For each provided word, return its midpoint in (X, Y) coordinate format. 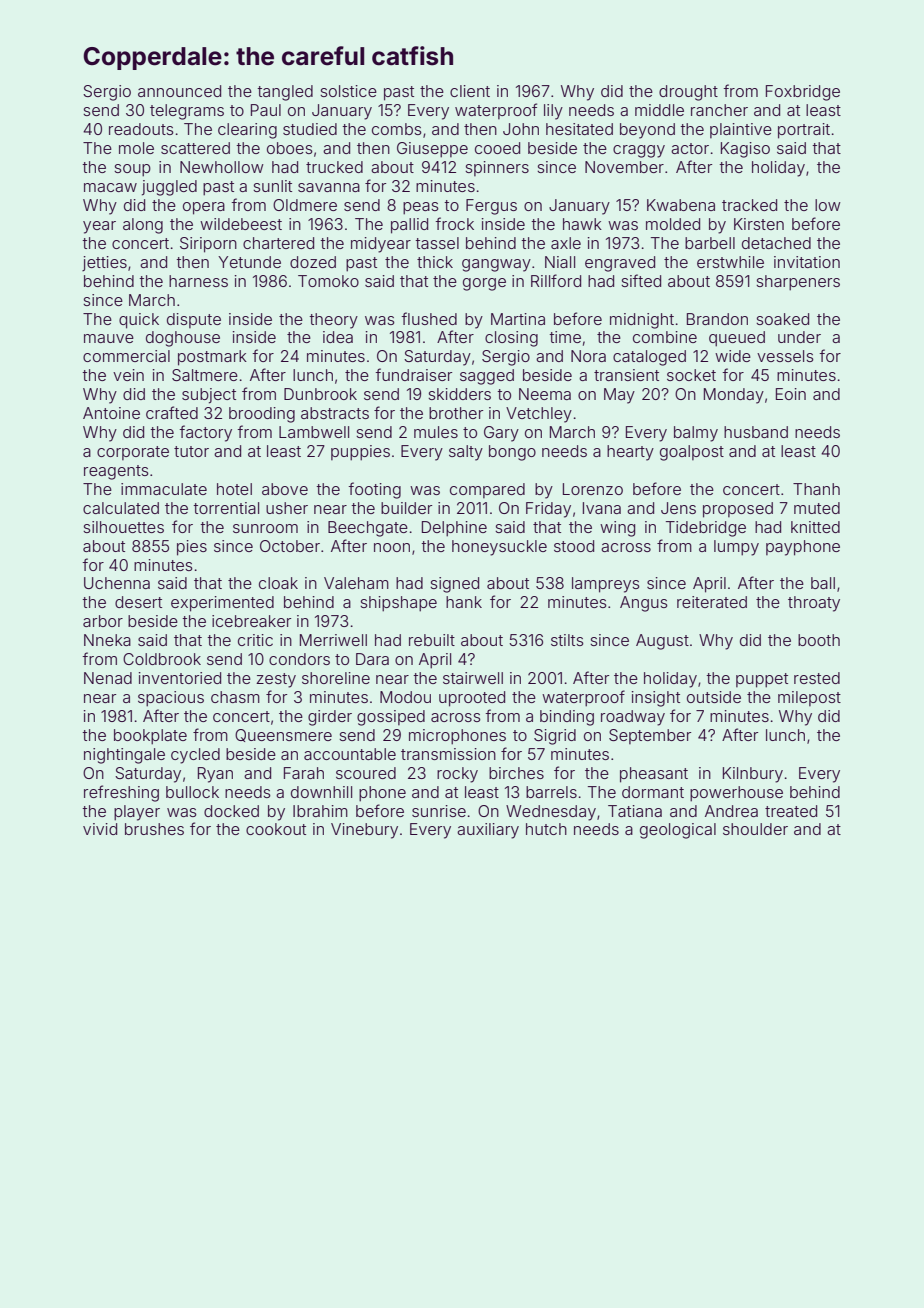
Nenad (108, 678)
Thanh (816, 489)
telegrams (187, 112)
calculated (121, 508)
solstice (348, 91)
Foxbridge (803, 93)
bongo (512, 453)
